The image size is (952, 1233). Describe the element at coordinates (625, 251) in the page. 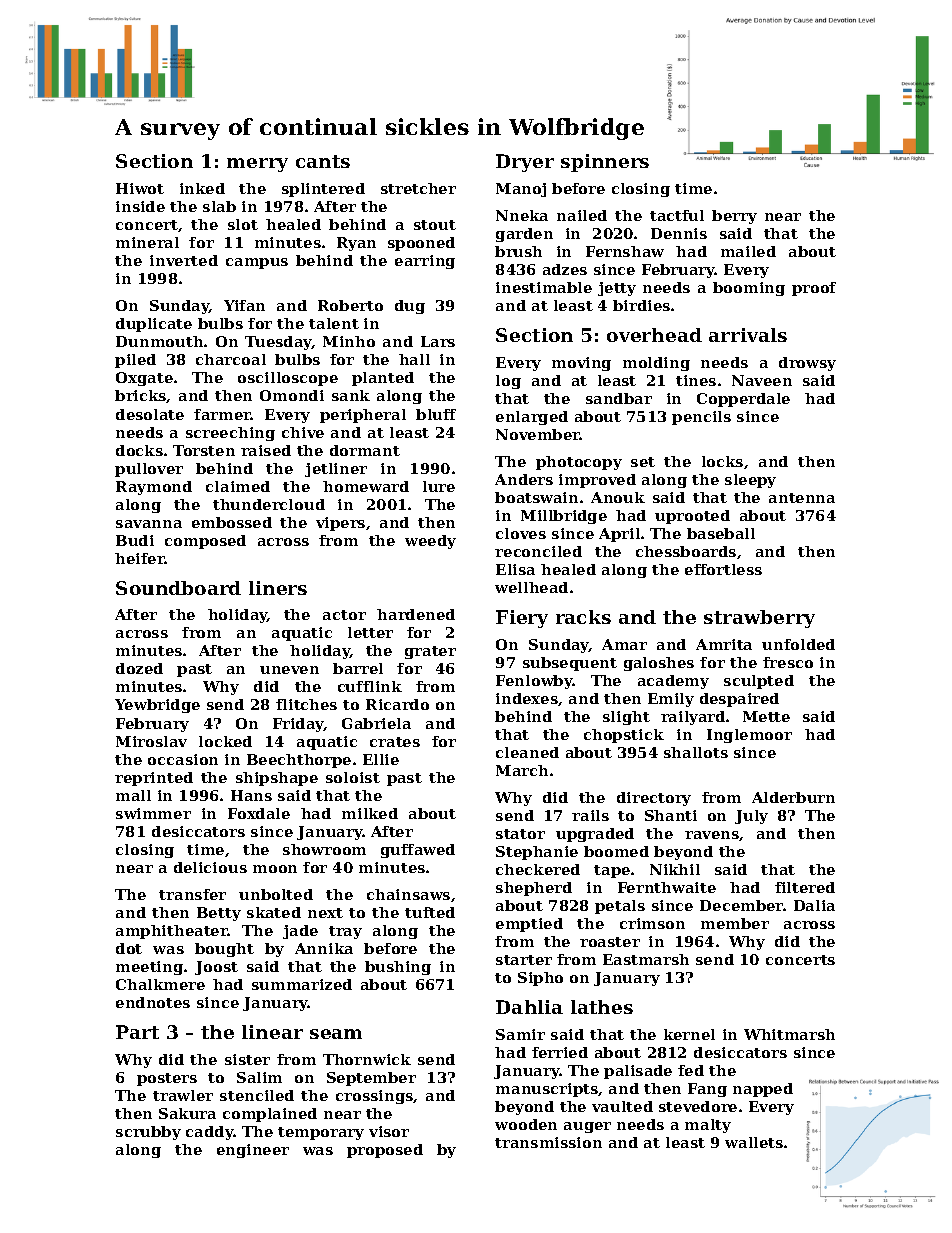

I see `Fernshaw` at that location.
